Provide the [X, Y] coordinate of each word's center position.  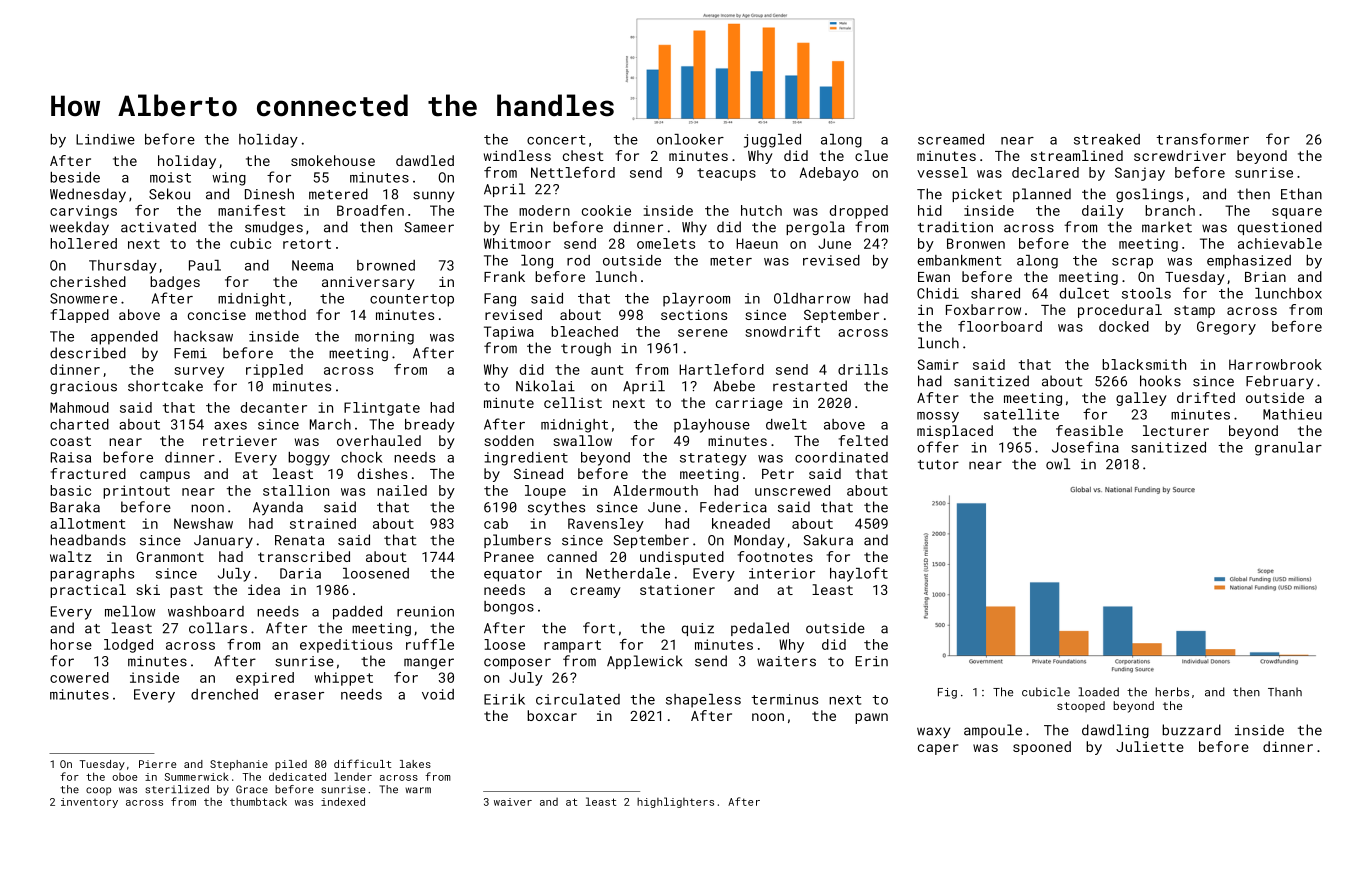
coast [70, 441]
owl [1058, 464]
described [88, 353]
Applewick [645, 662]
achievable [1280, 243]
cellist [573, 402]
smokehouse [333, 160]
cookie [606, 210]
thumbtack [258, 801]
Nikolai [545, 386]
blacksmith [1144, 364]
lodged [128, 646]
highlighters [675, 802]
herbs [1172, 692]
